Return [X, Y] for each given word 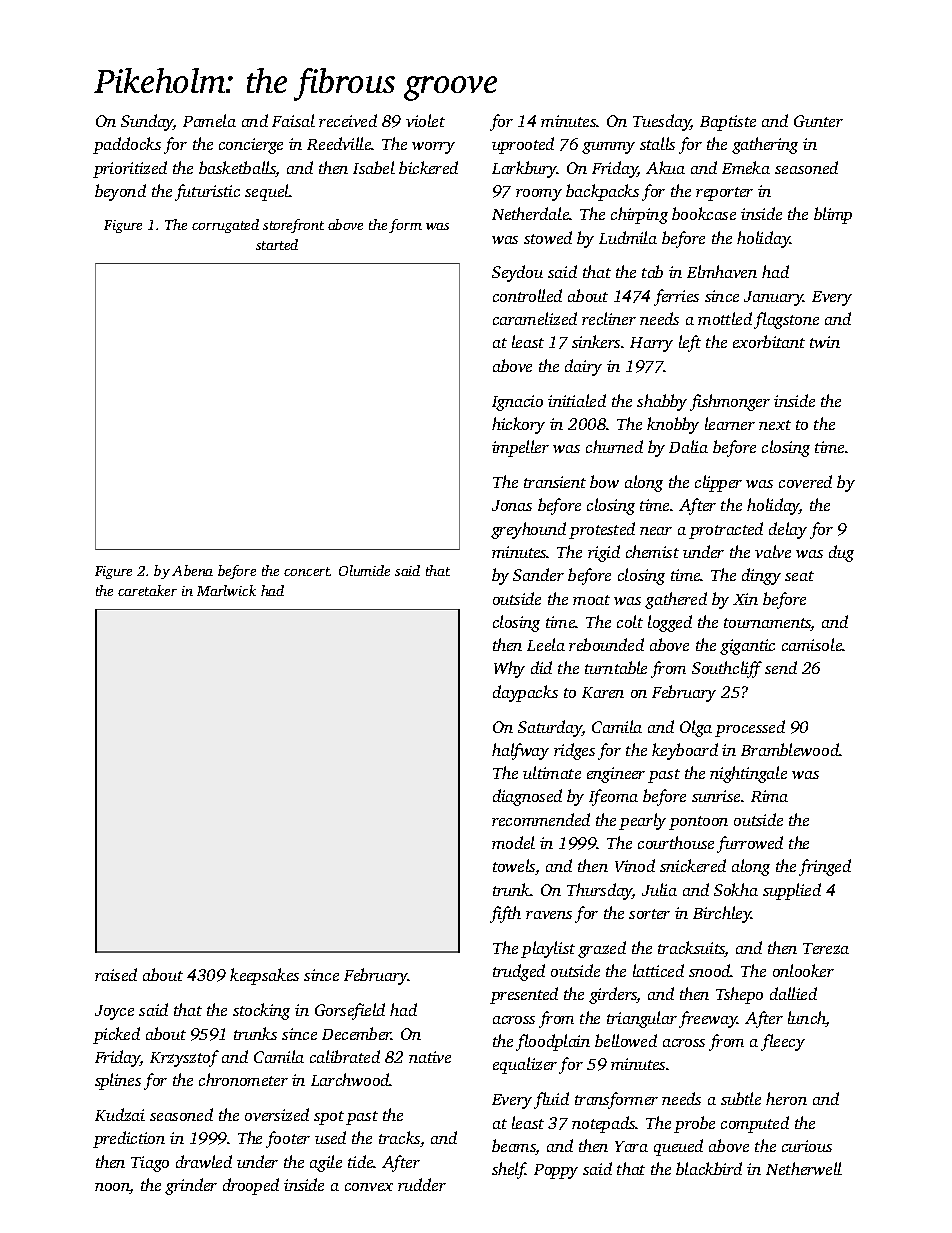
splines [118, 1081]
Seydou [517, 273]
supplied [792, 891]
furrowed [750, 844]
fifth [505, 914]
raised [116, 974]
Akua [665, 167]
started [277, 244]
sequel [267, 192]
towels [514, 865]
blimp [833, 215]
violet [425, 120]
